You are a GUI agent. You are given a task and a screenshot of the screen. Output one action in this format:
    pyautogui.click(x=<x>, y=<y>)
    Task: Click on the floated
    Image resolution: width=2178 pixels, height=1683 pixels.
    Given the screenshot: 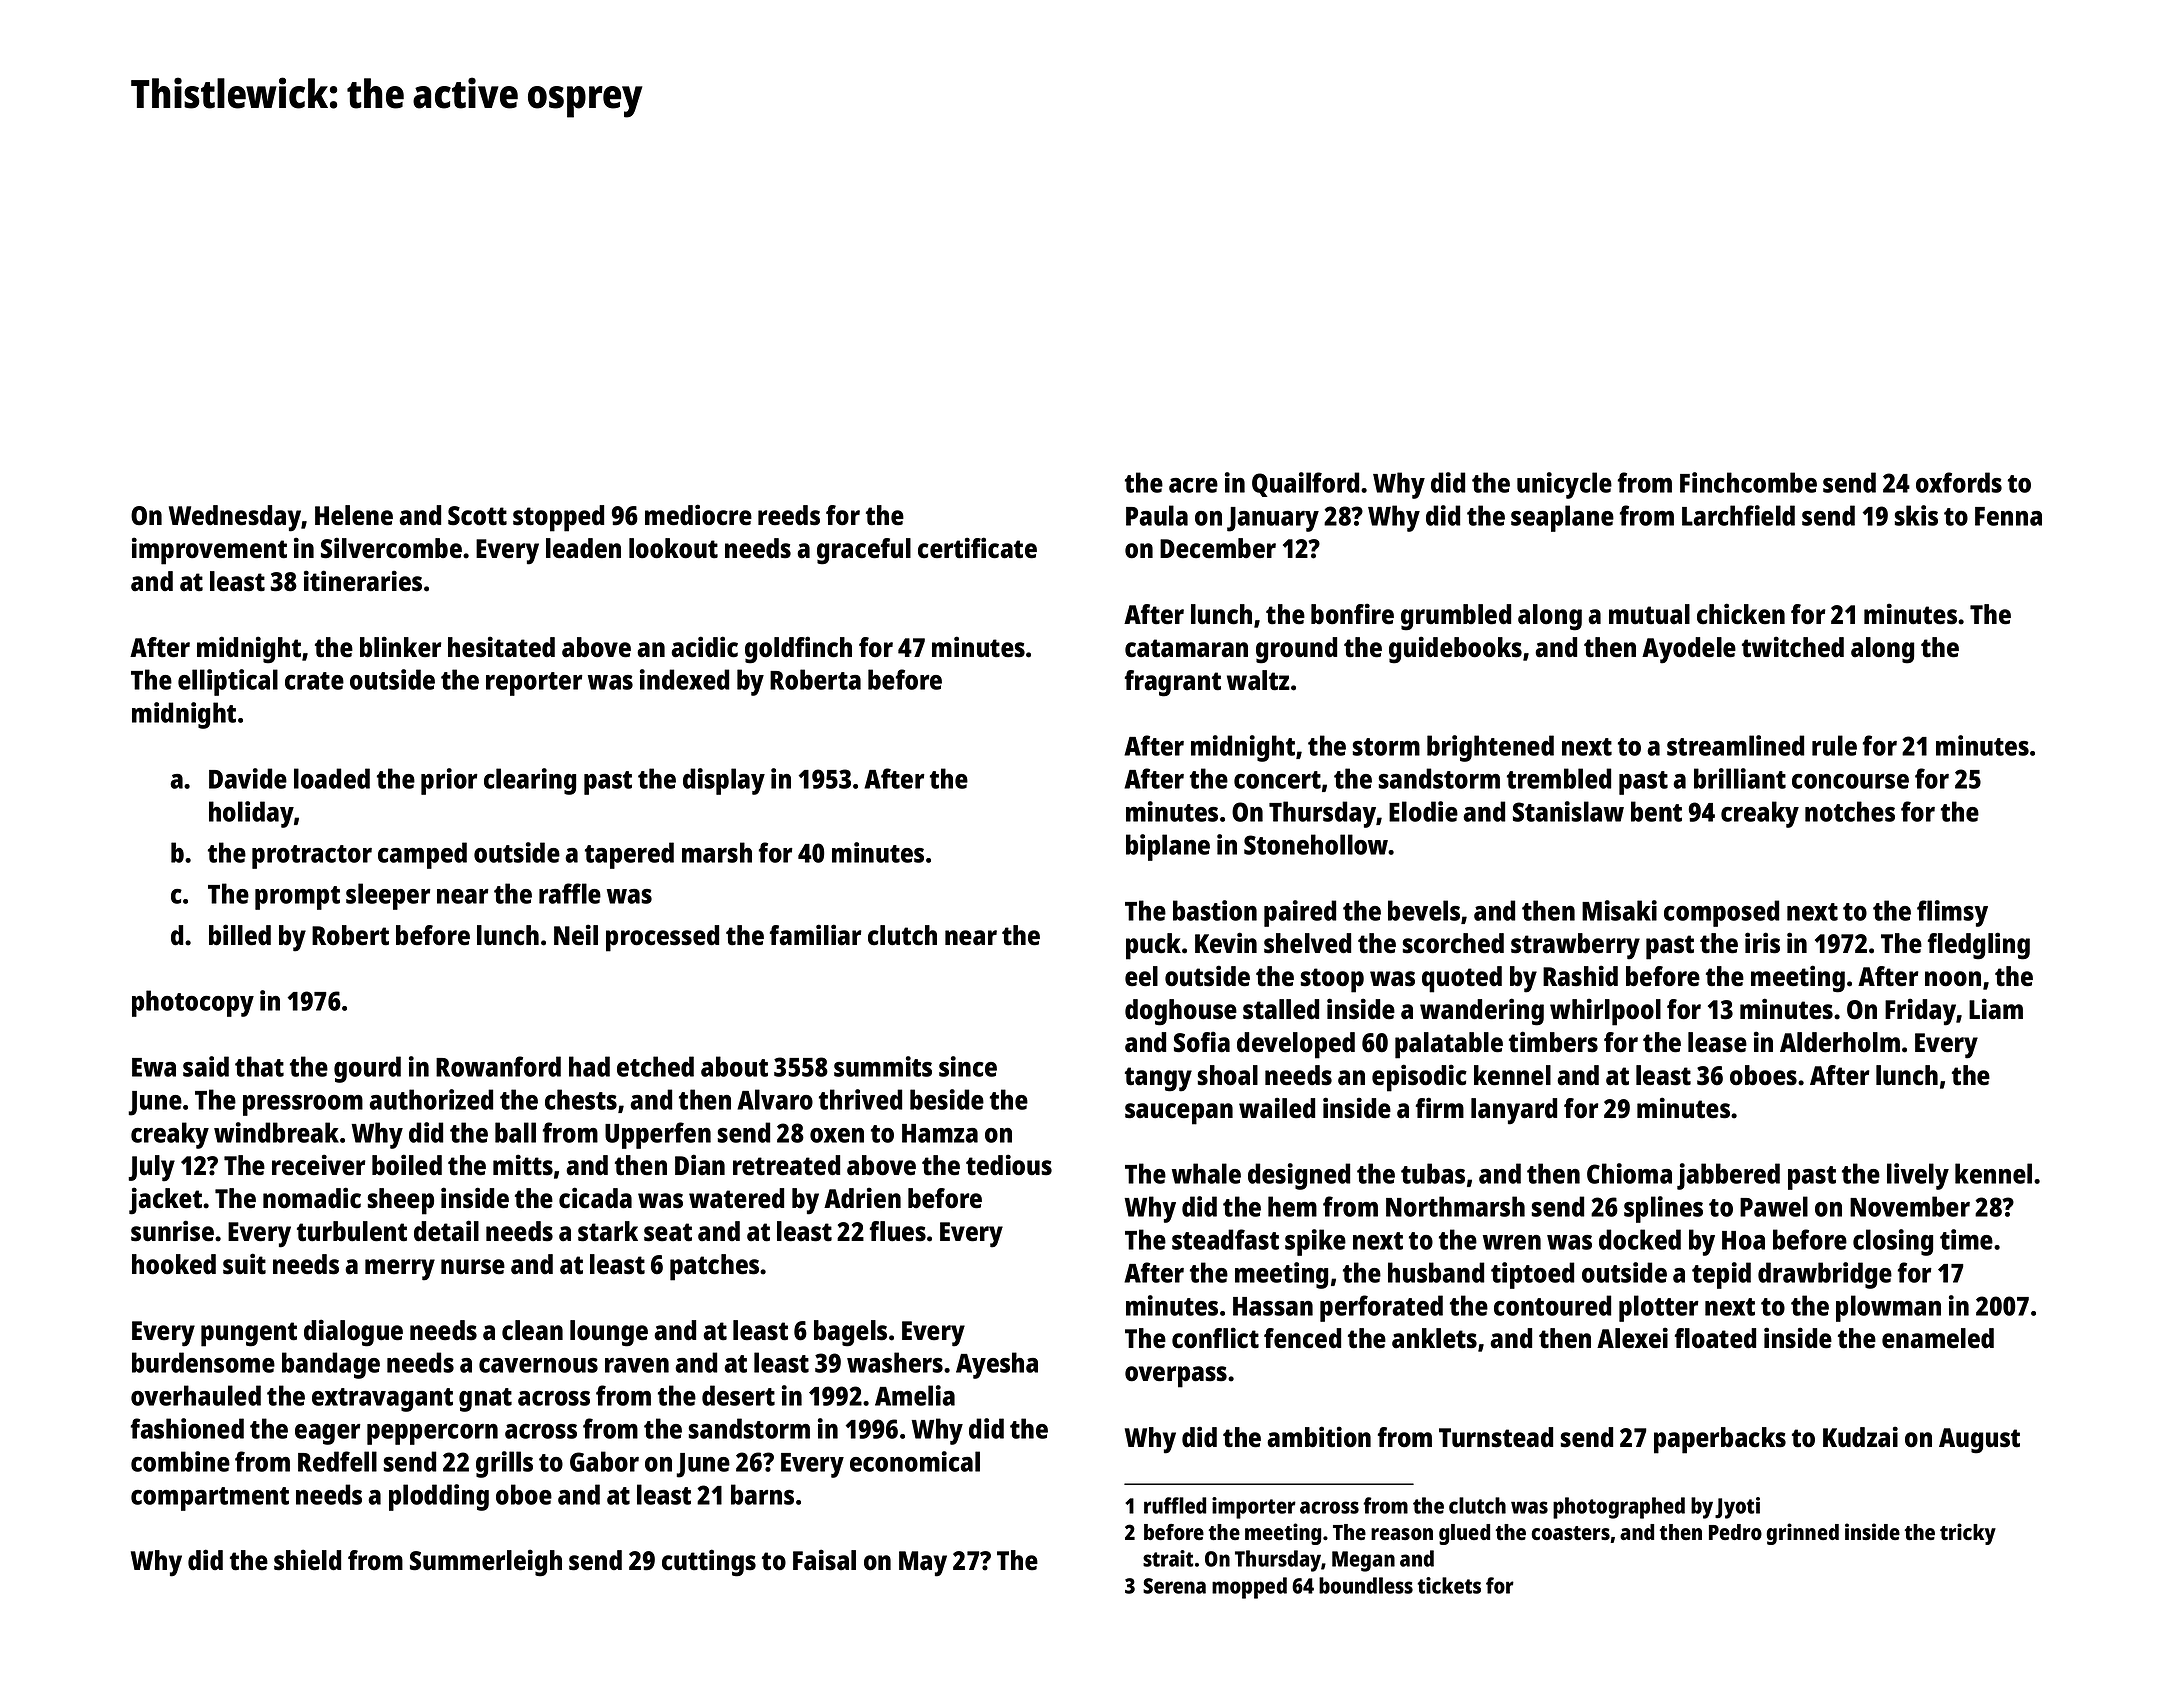 What is the action you would take?
    pyautogui.click(x=1715, y=1338)
